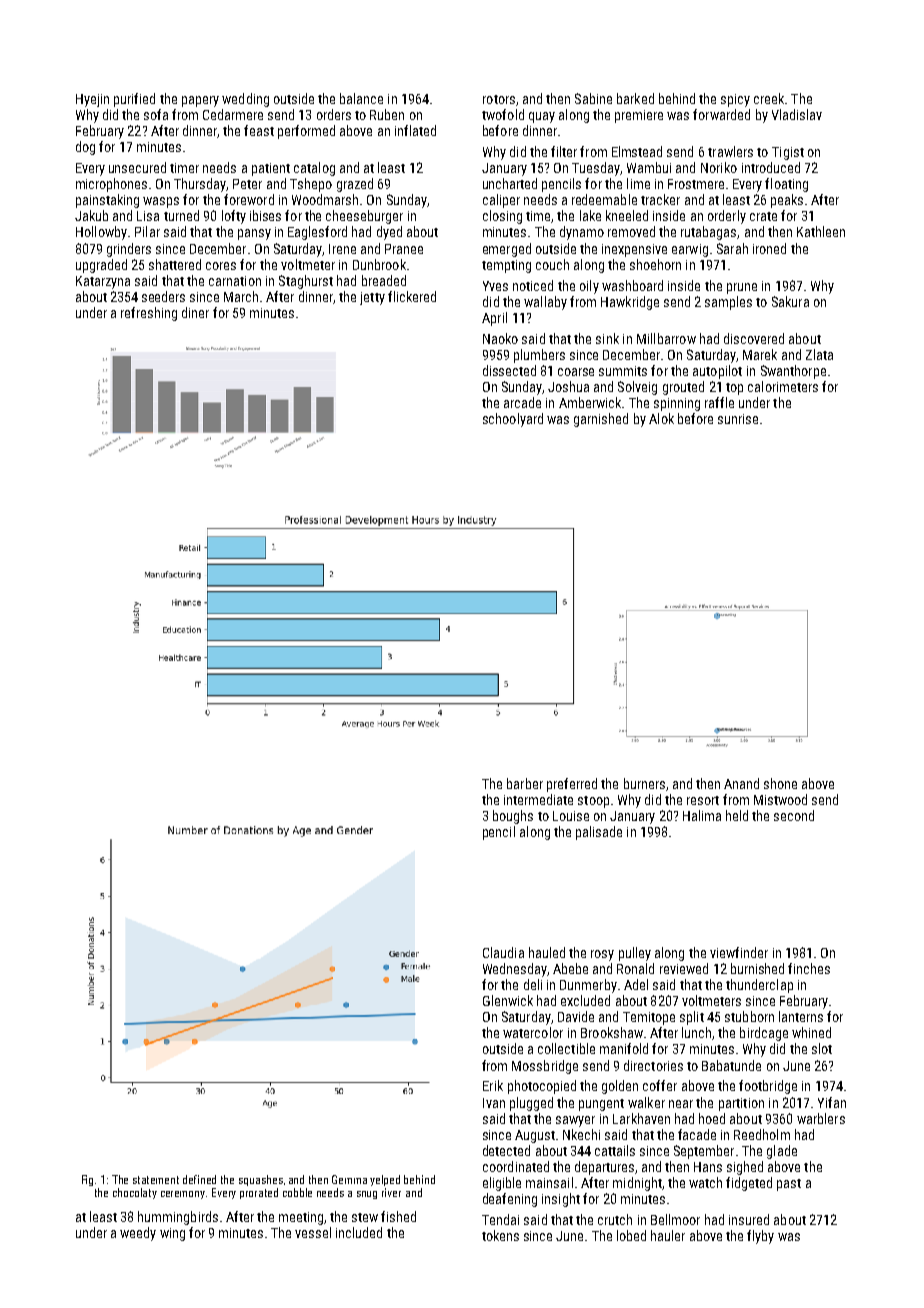 The image size is (924, 1308). I want to click on boughs, so click(513, 817).
